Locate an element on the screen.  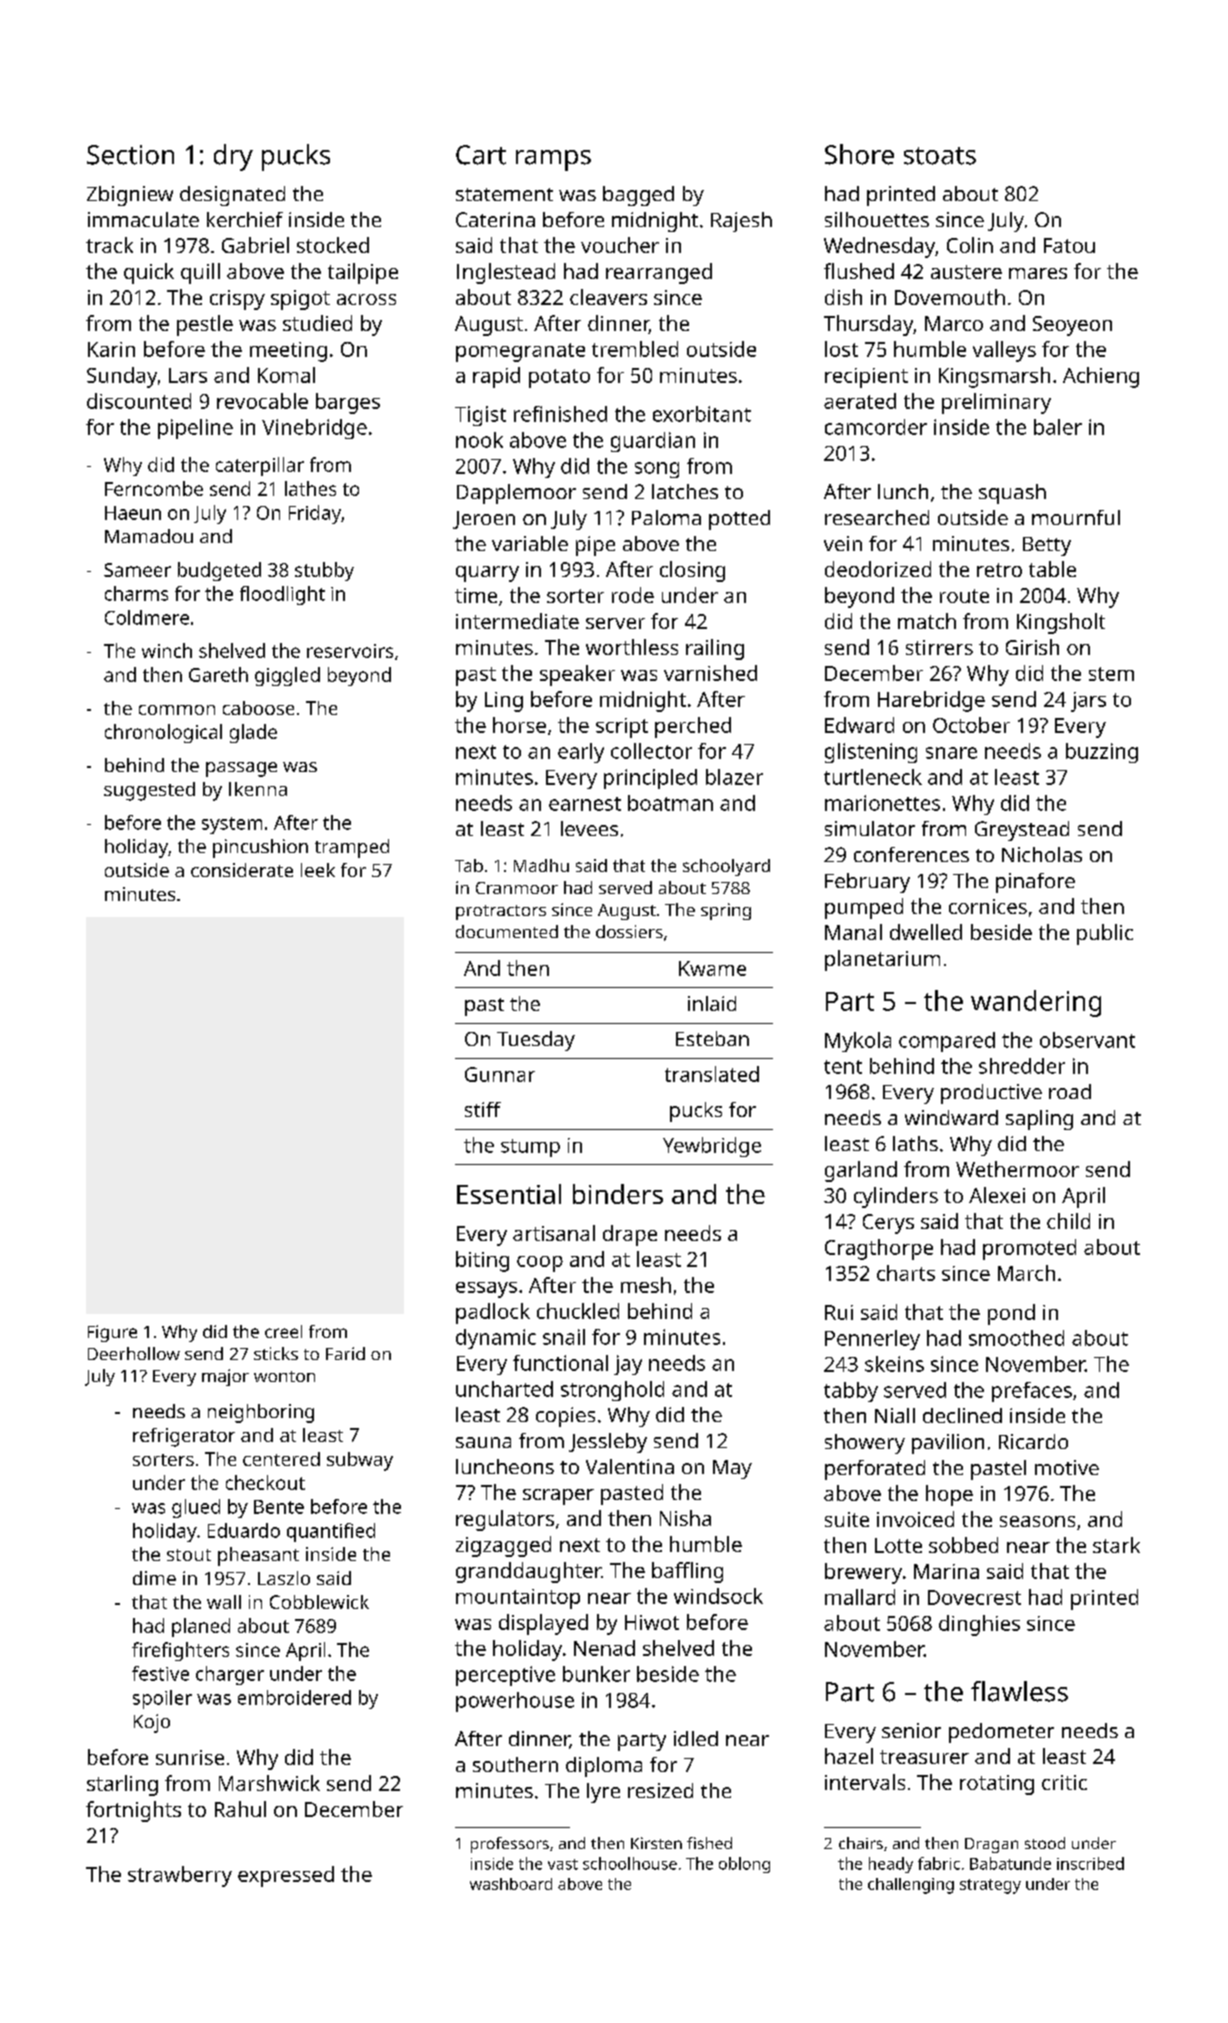
track is located at coordinates (109, 245).
